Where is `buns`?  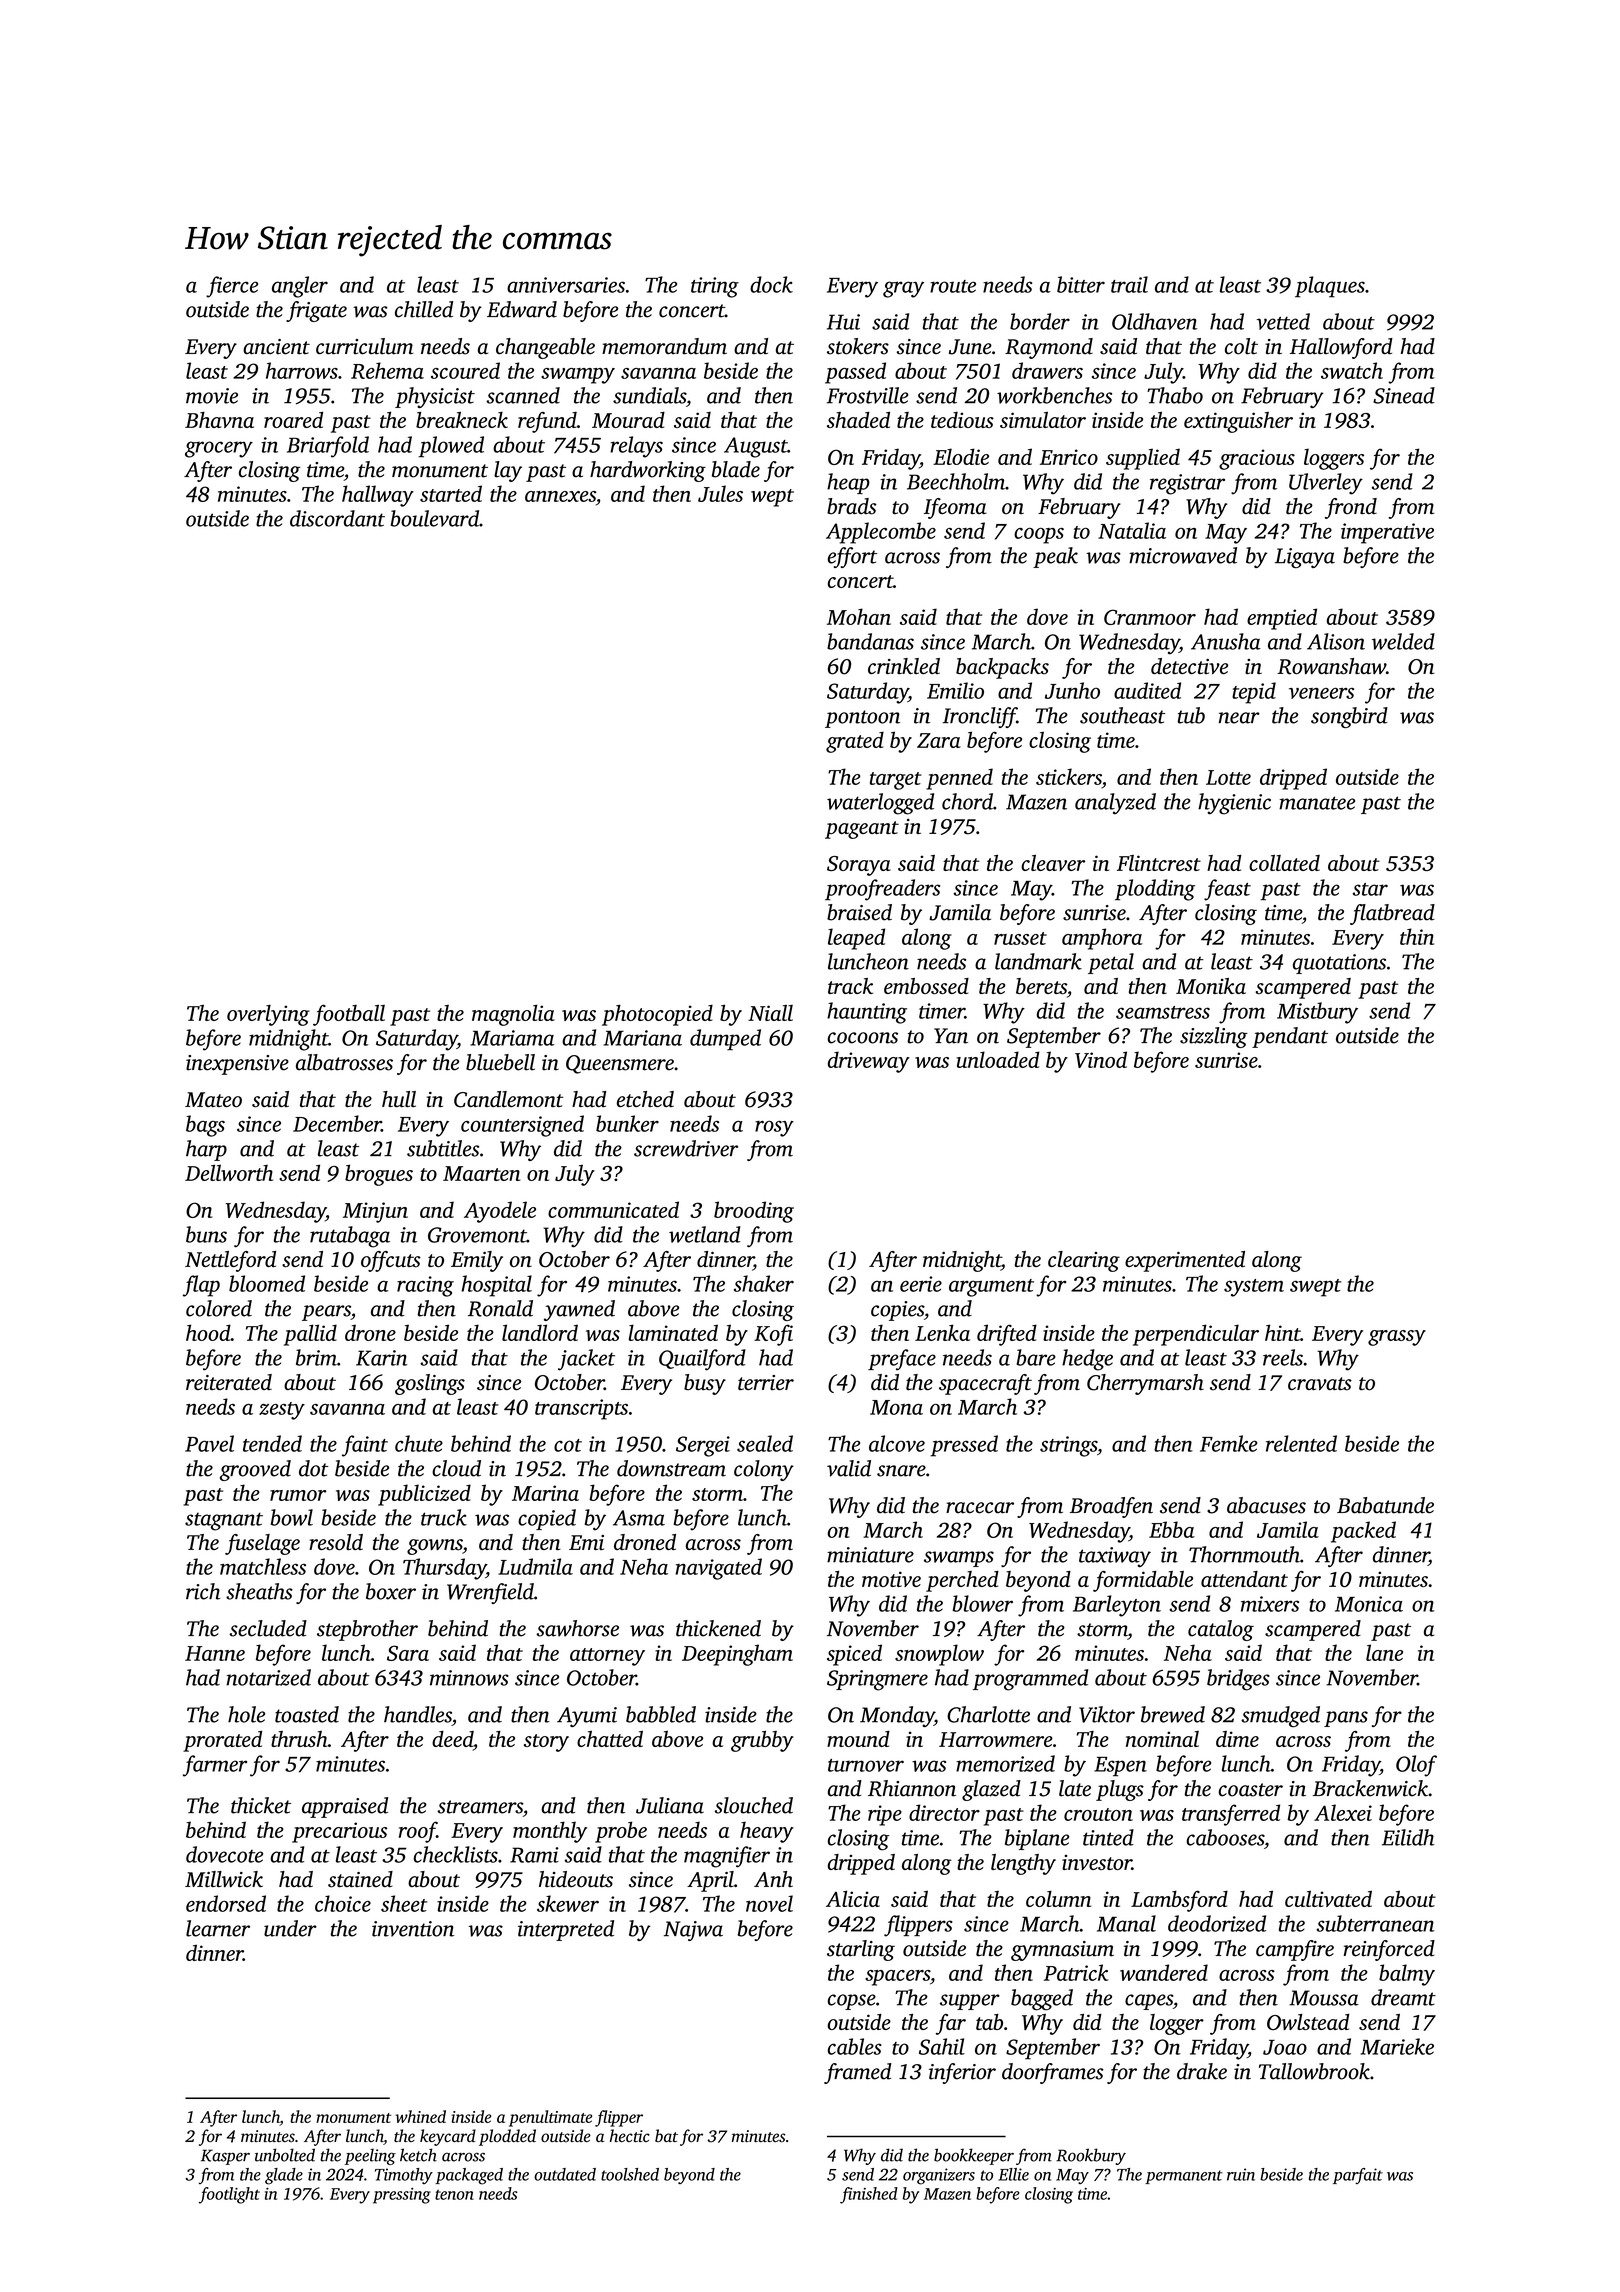
buns is located at coordinates (206, 1234).
